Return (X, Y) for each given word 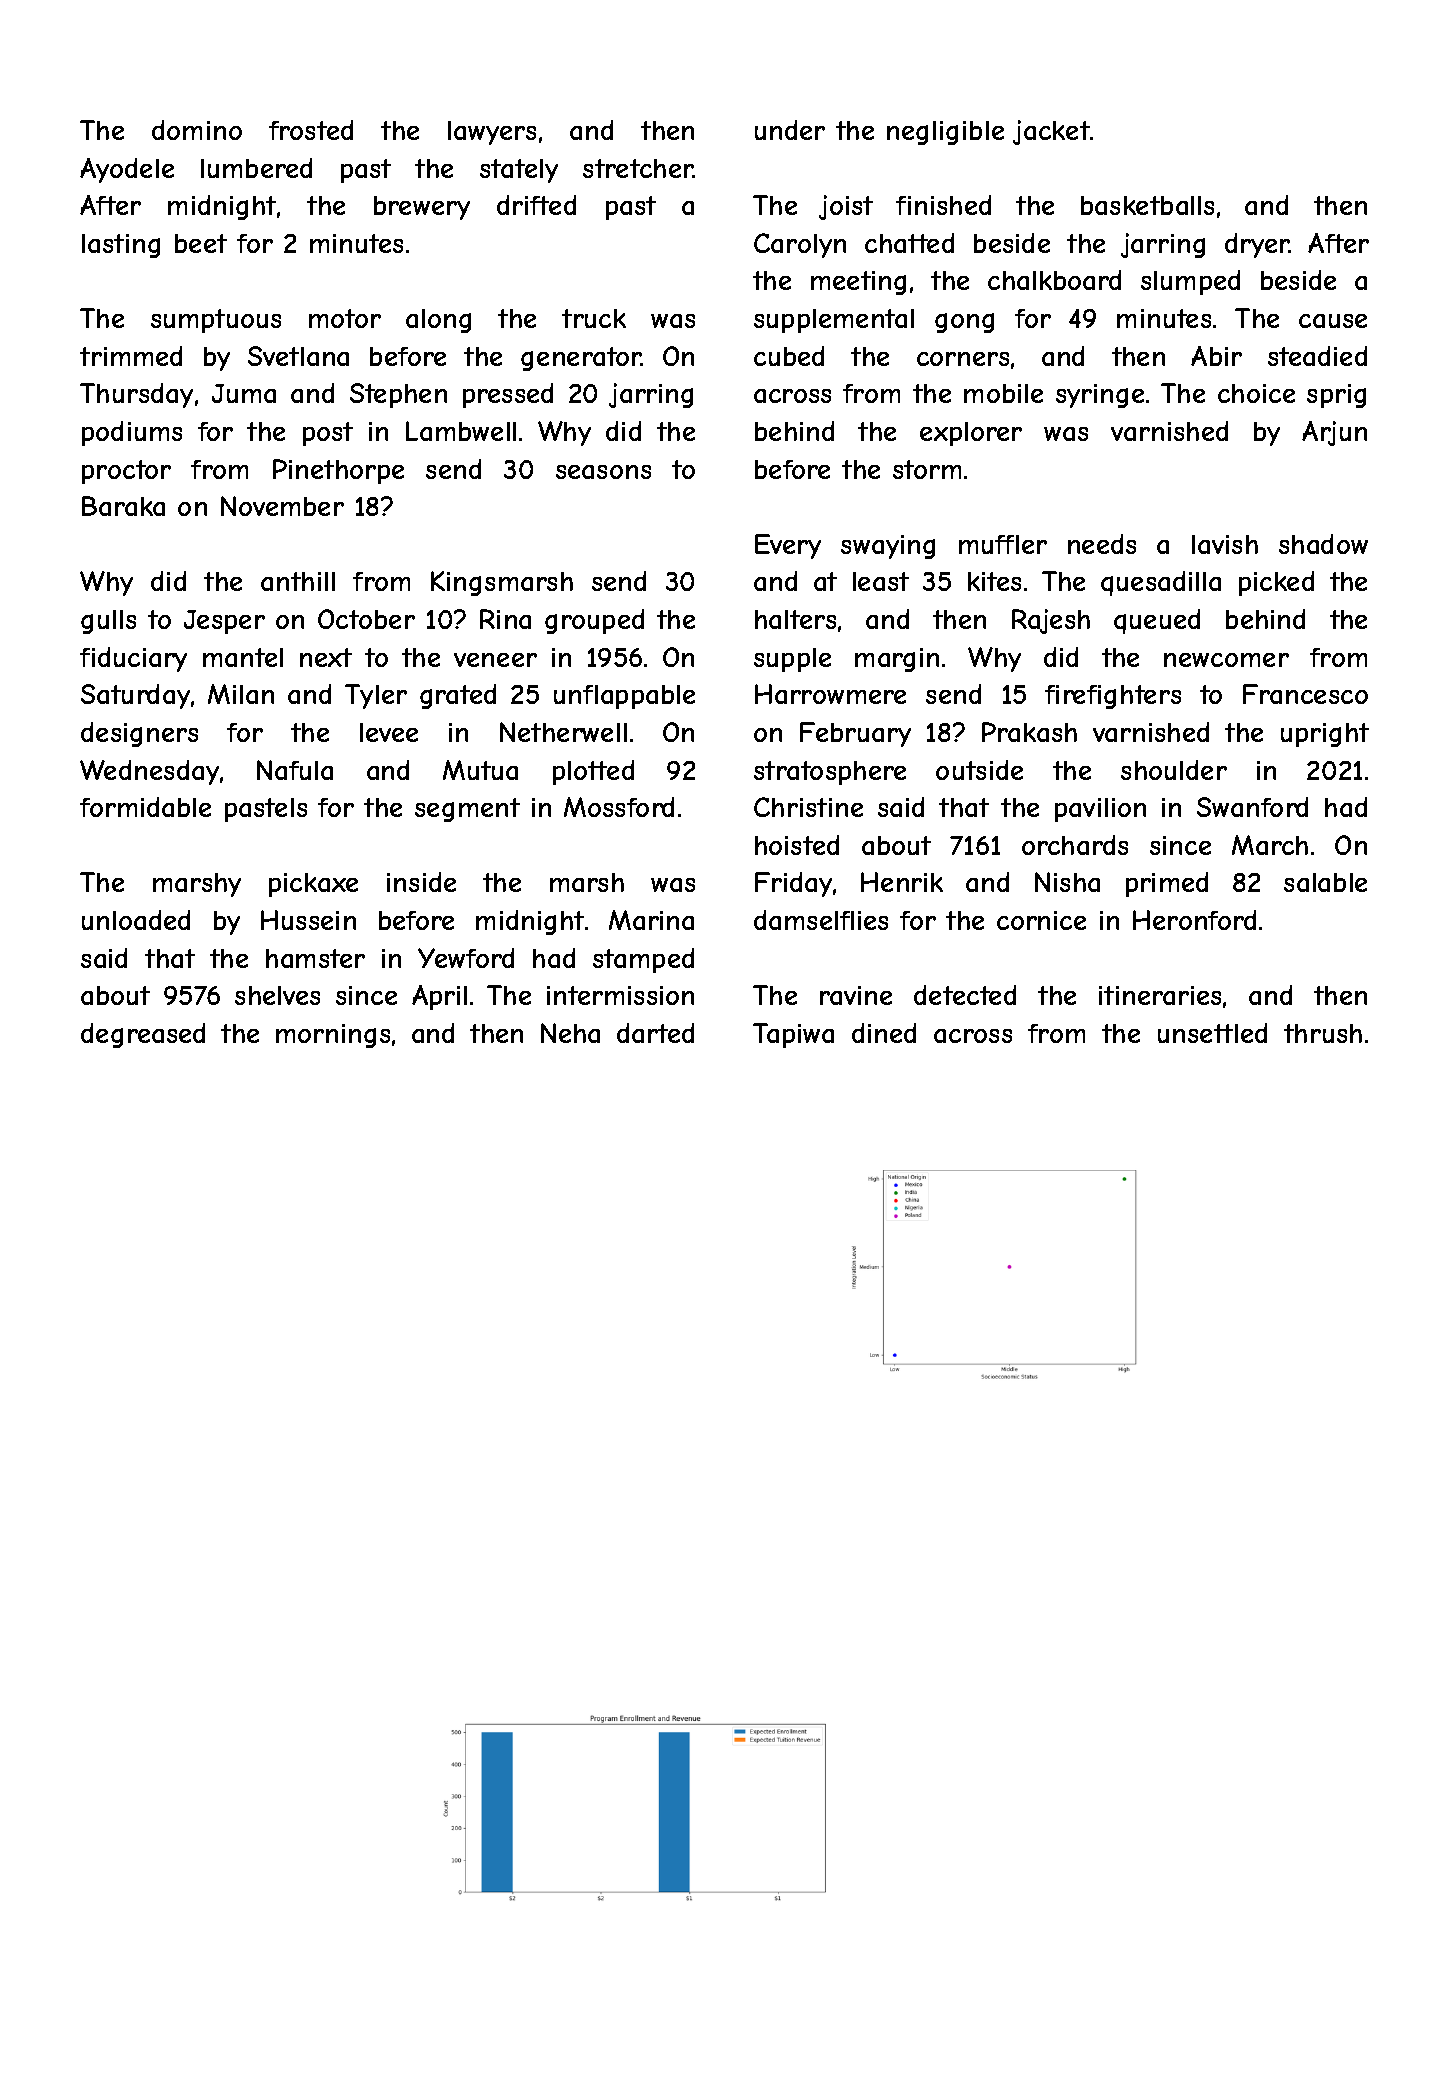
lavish (1225, 544)
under (790, 130)
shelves (277, 995)
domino (197, 130)
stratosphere (830, 773)
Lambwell (461, 431)
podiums (132, 433)
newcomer (1226, 660)
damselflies (821, 920)
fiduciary (133, 659)
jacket (1051, 132)
